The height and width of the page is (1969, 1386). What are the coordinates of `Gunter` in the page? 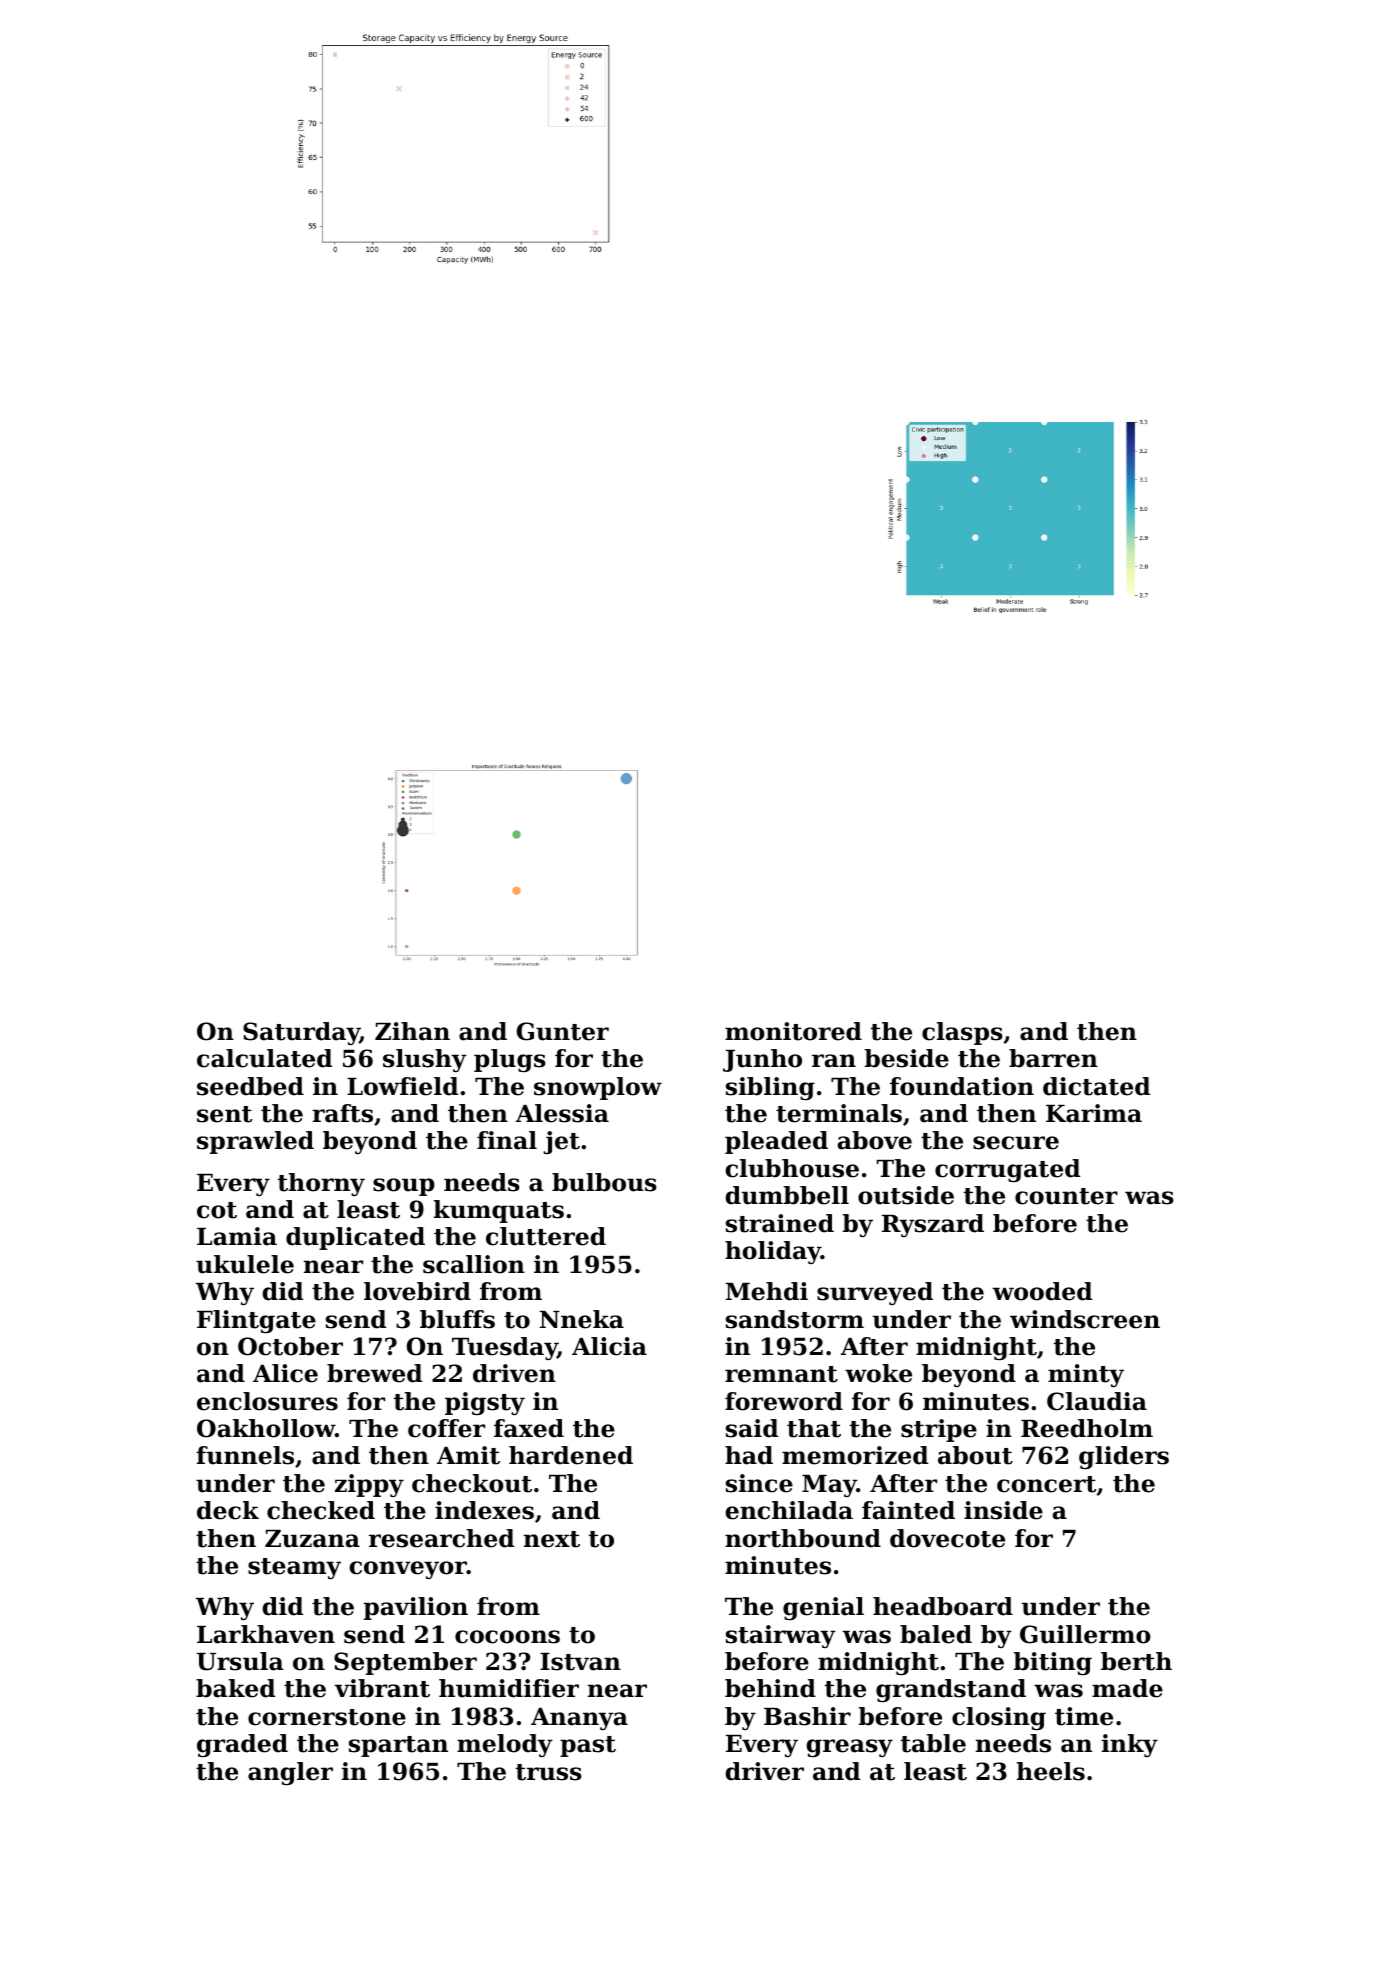 It's located at (563, 1031).
